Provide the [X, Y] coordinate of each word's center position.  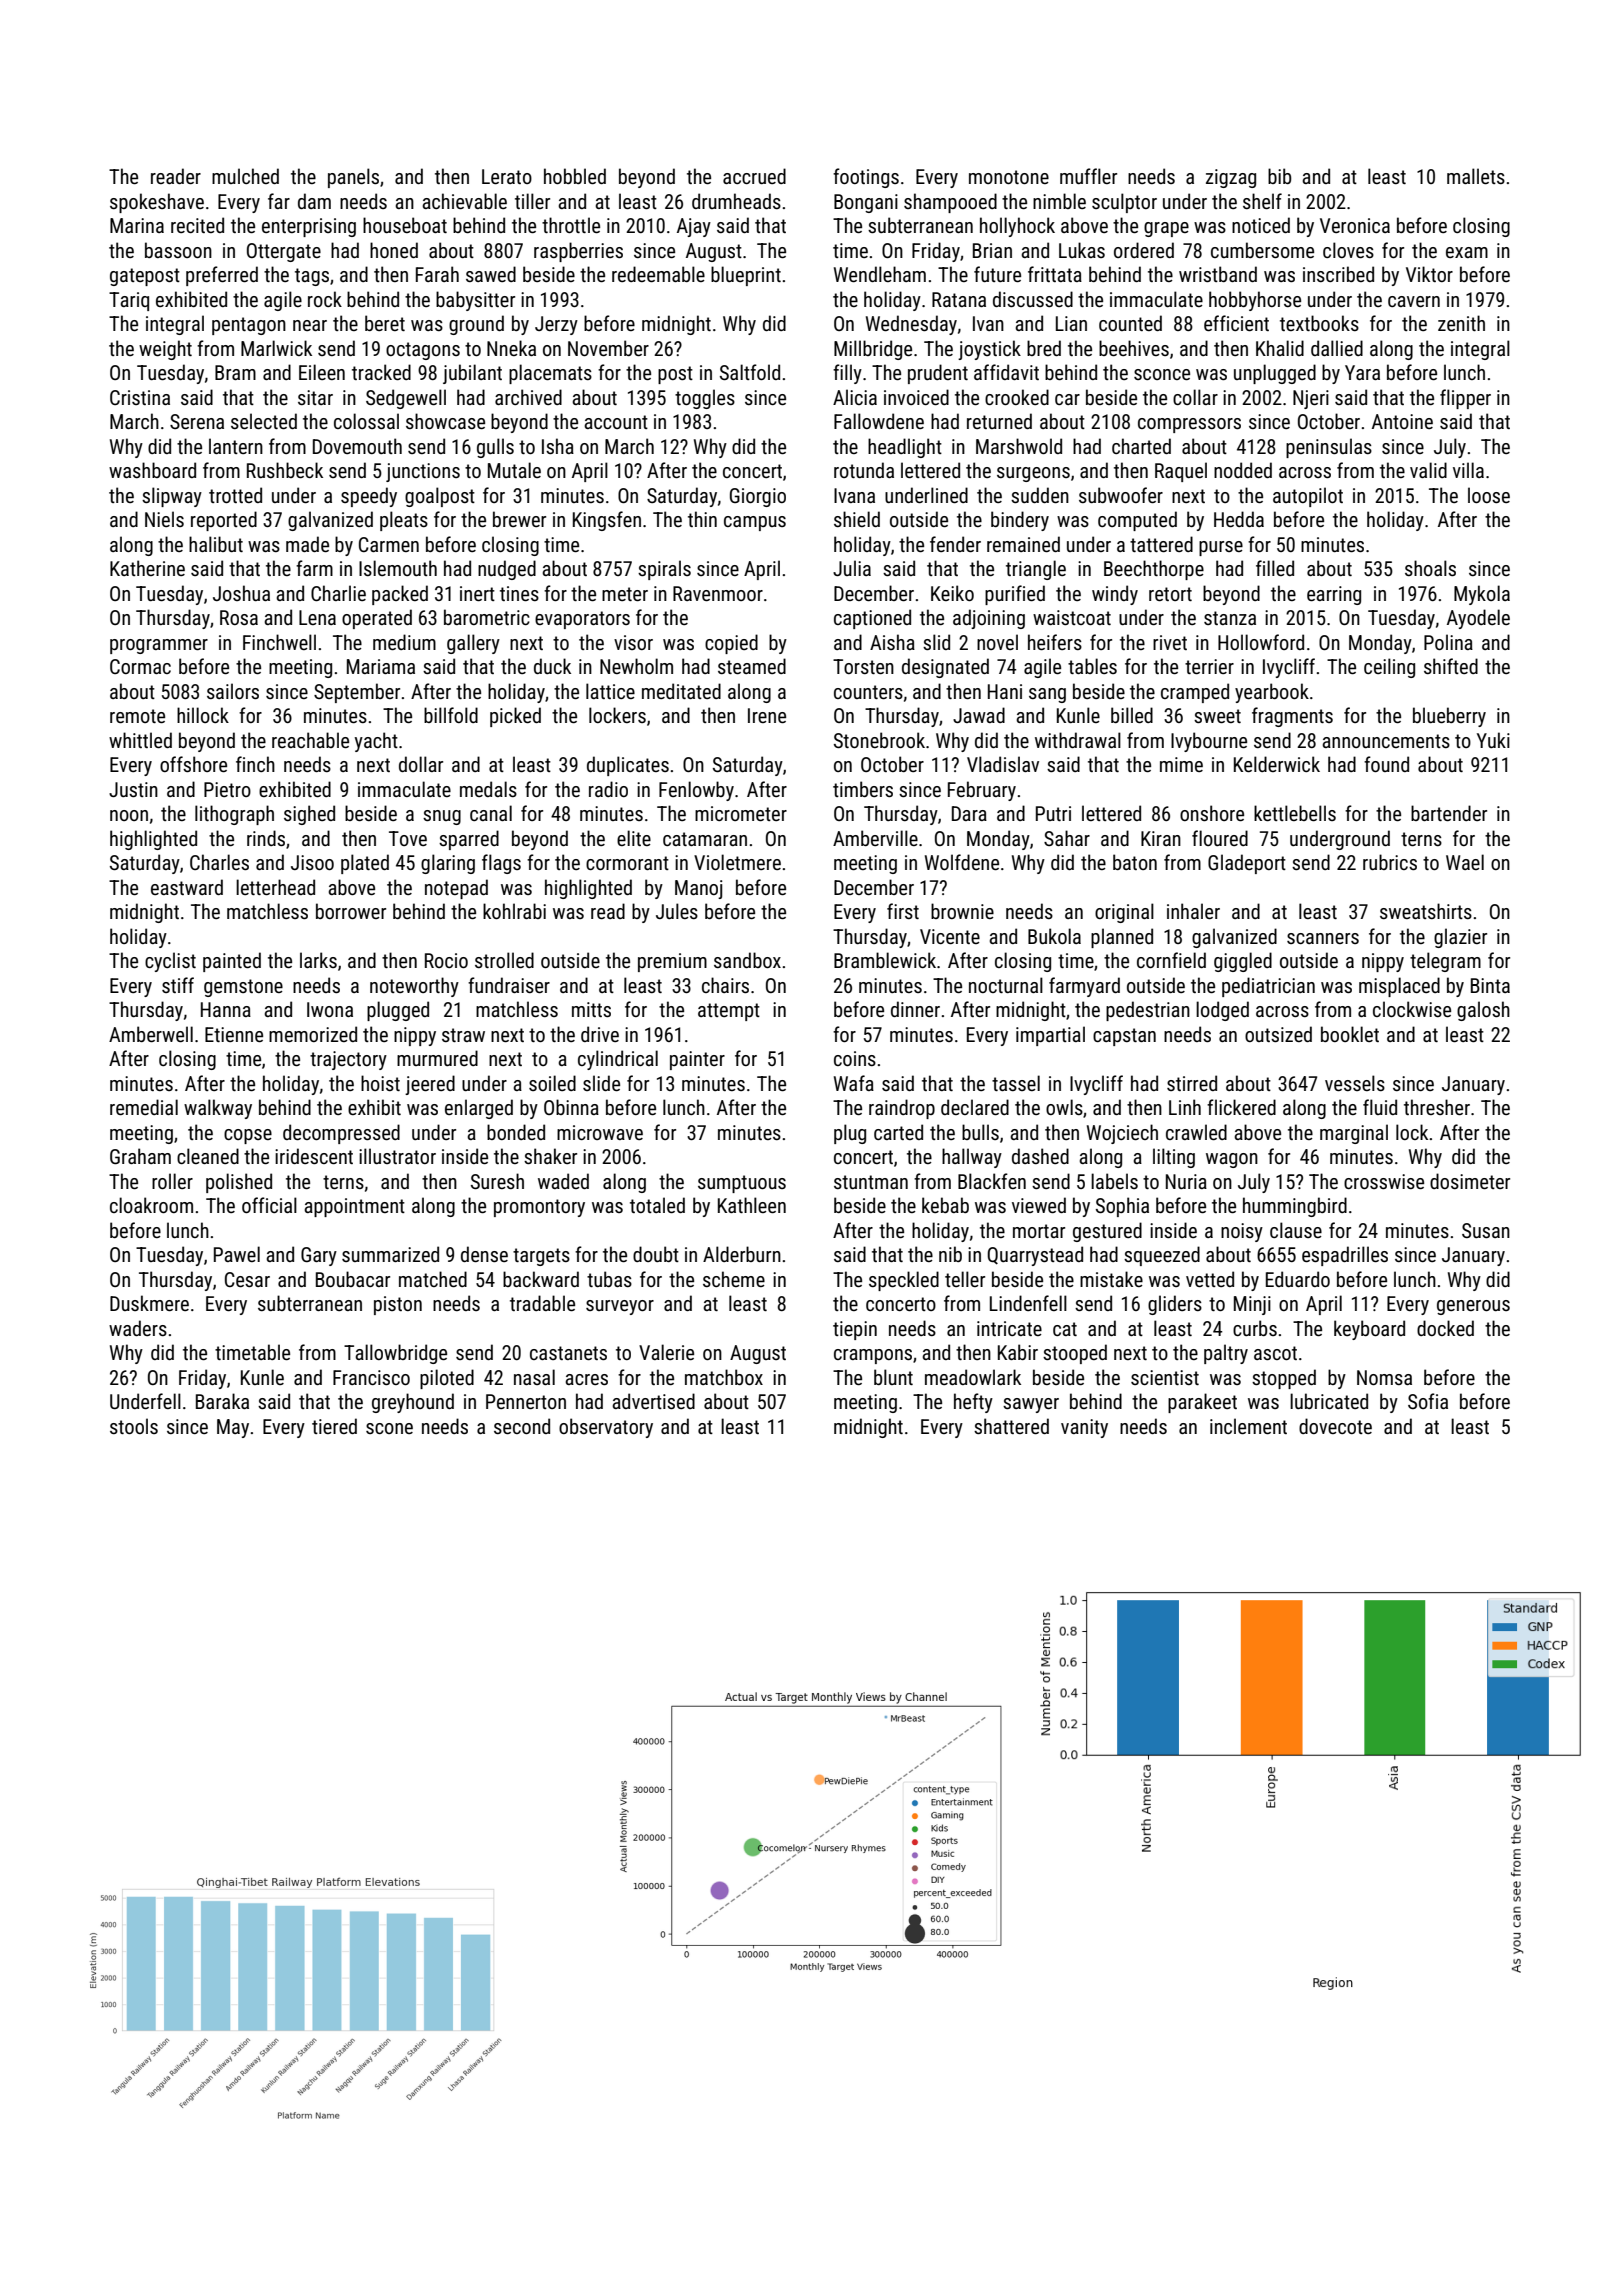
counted [1130, 323]
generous [1473, 1307]
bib [1279, 176]
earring [1334, 595]
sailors [233, 691]
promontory [539, 1208]
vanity [1084, 1428]
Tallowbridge [395, 1354]
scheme [734, 1279]
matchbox [724, 1377]
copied [731, 644]
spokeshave [157, 203]
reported [224, 521]
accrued [754, 176]
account [616, 422]
